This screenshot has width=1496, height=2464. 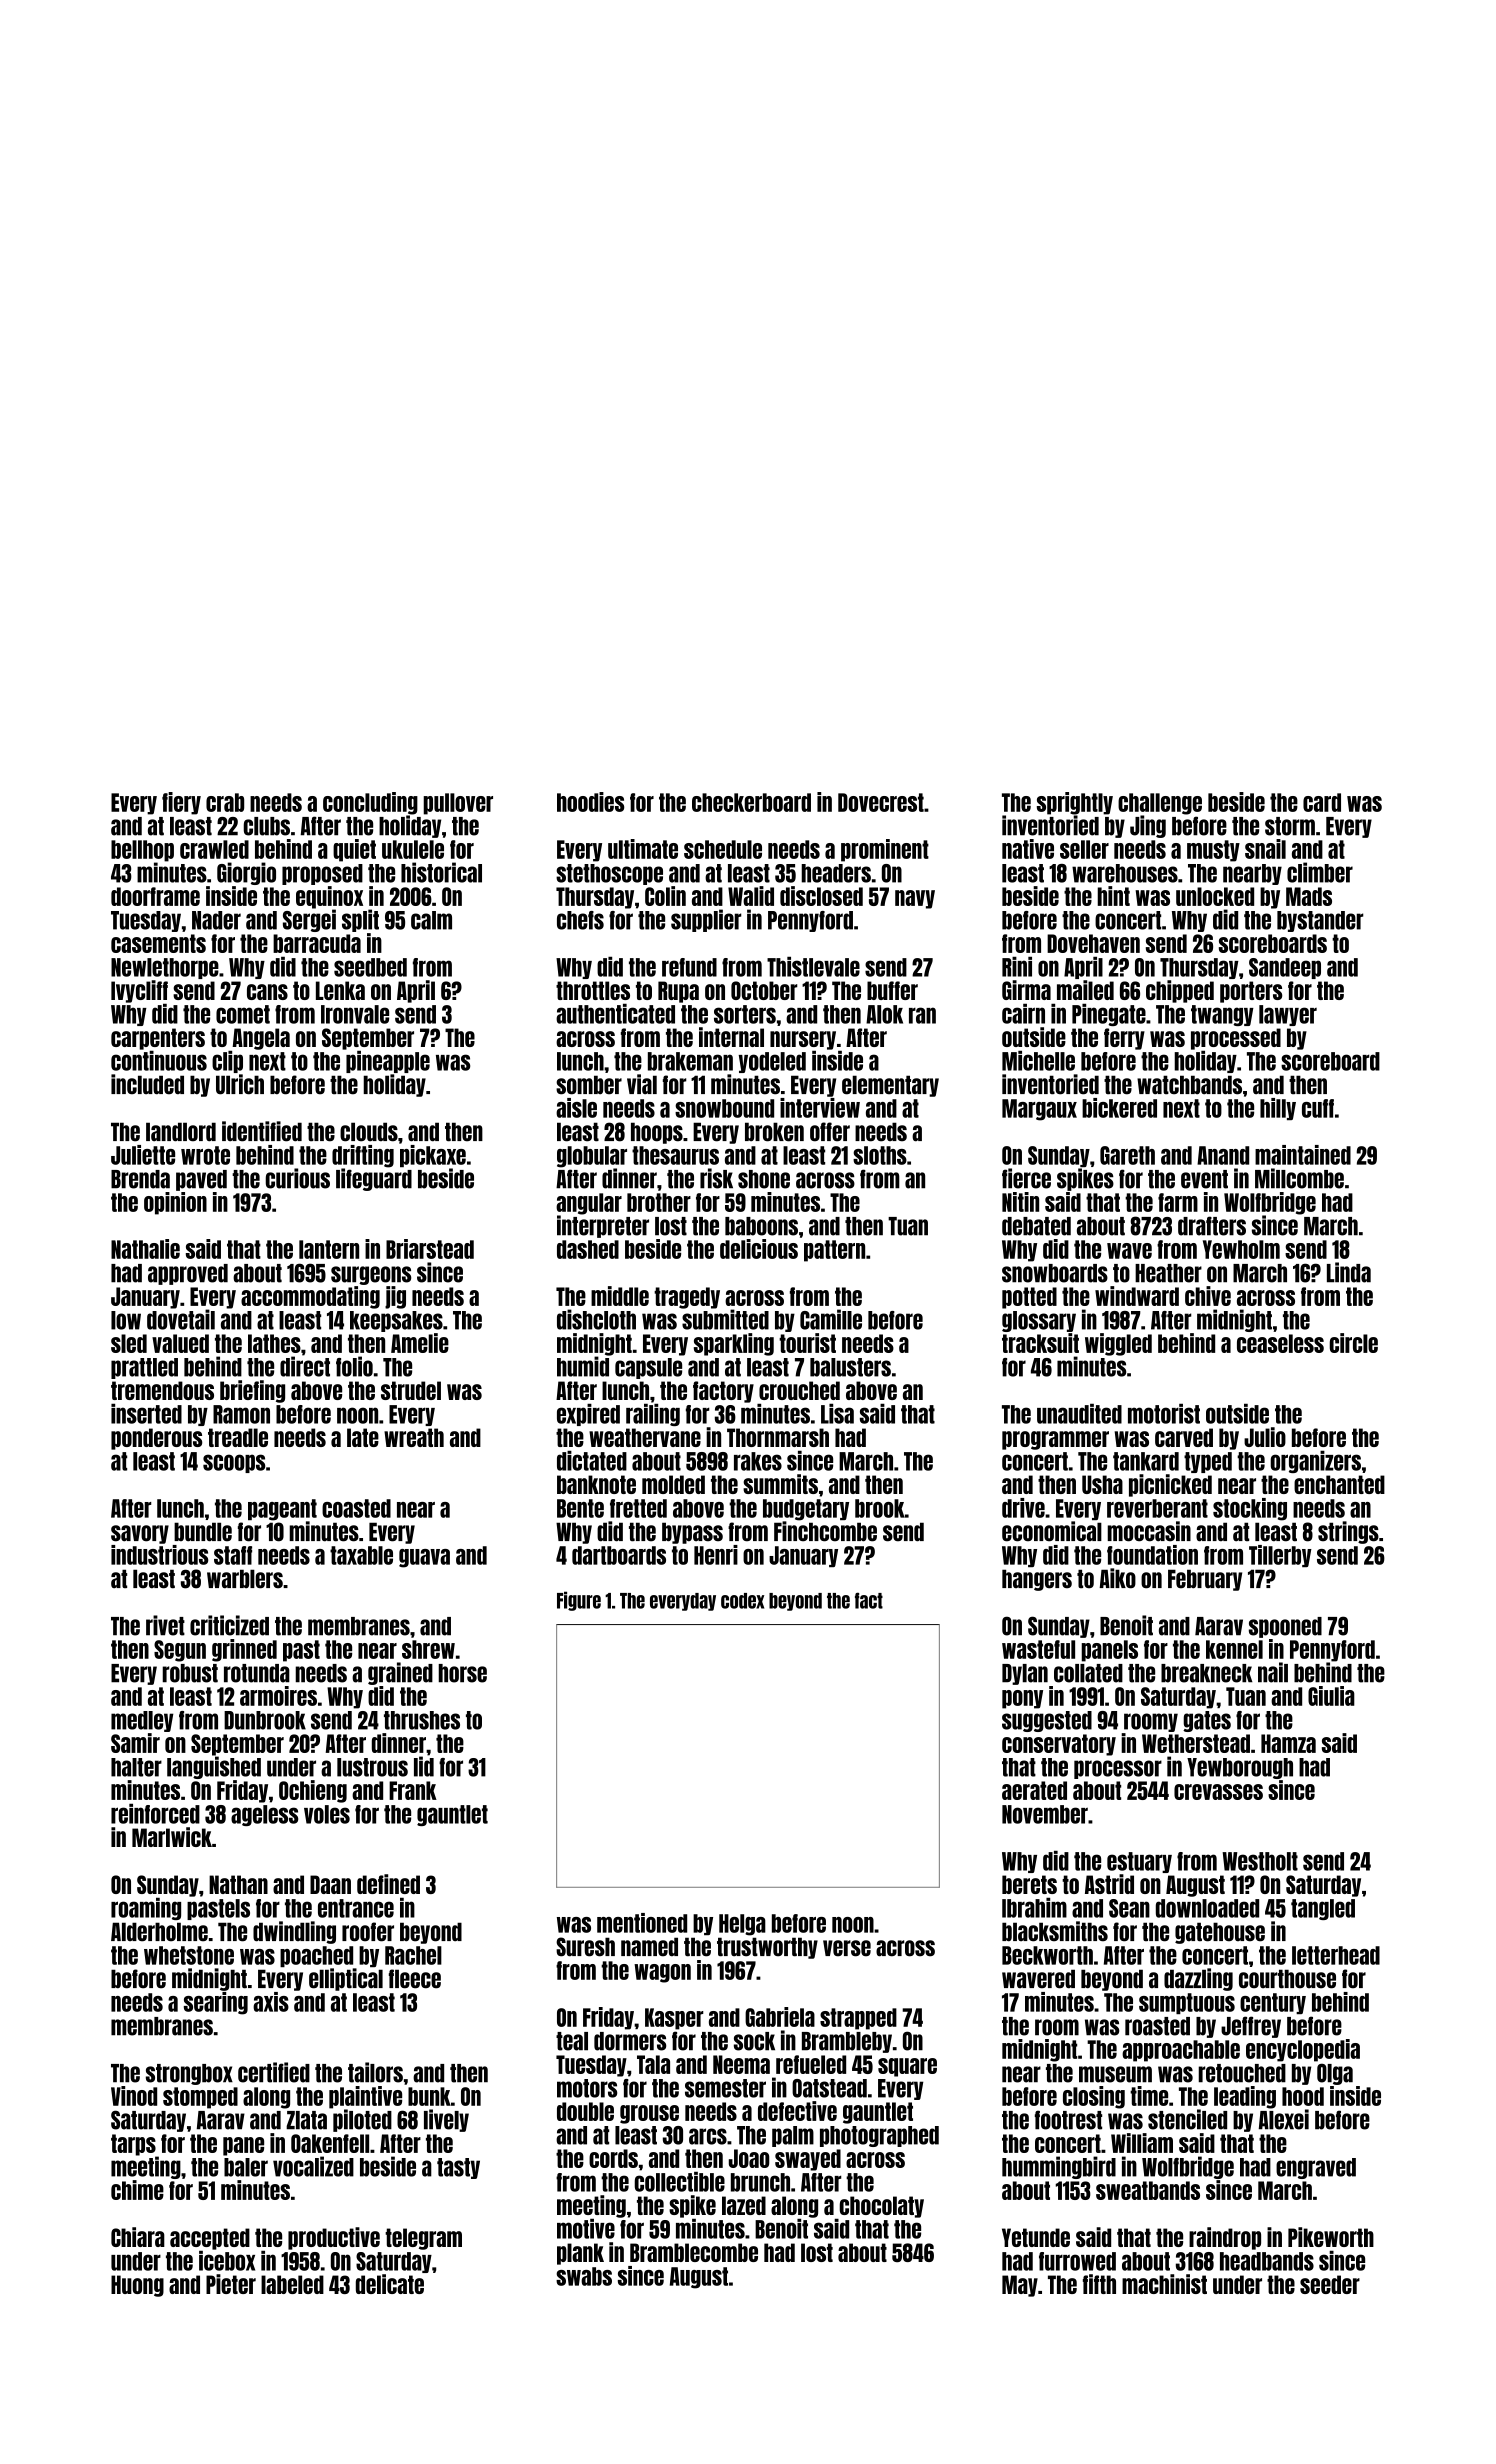 What do you see at coordinates (580, 1508) in the screenshot?
I see `Bente` at bounding box center [580, 1508].
